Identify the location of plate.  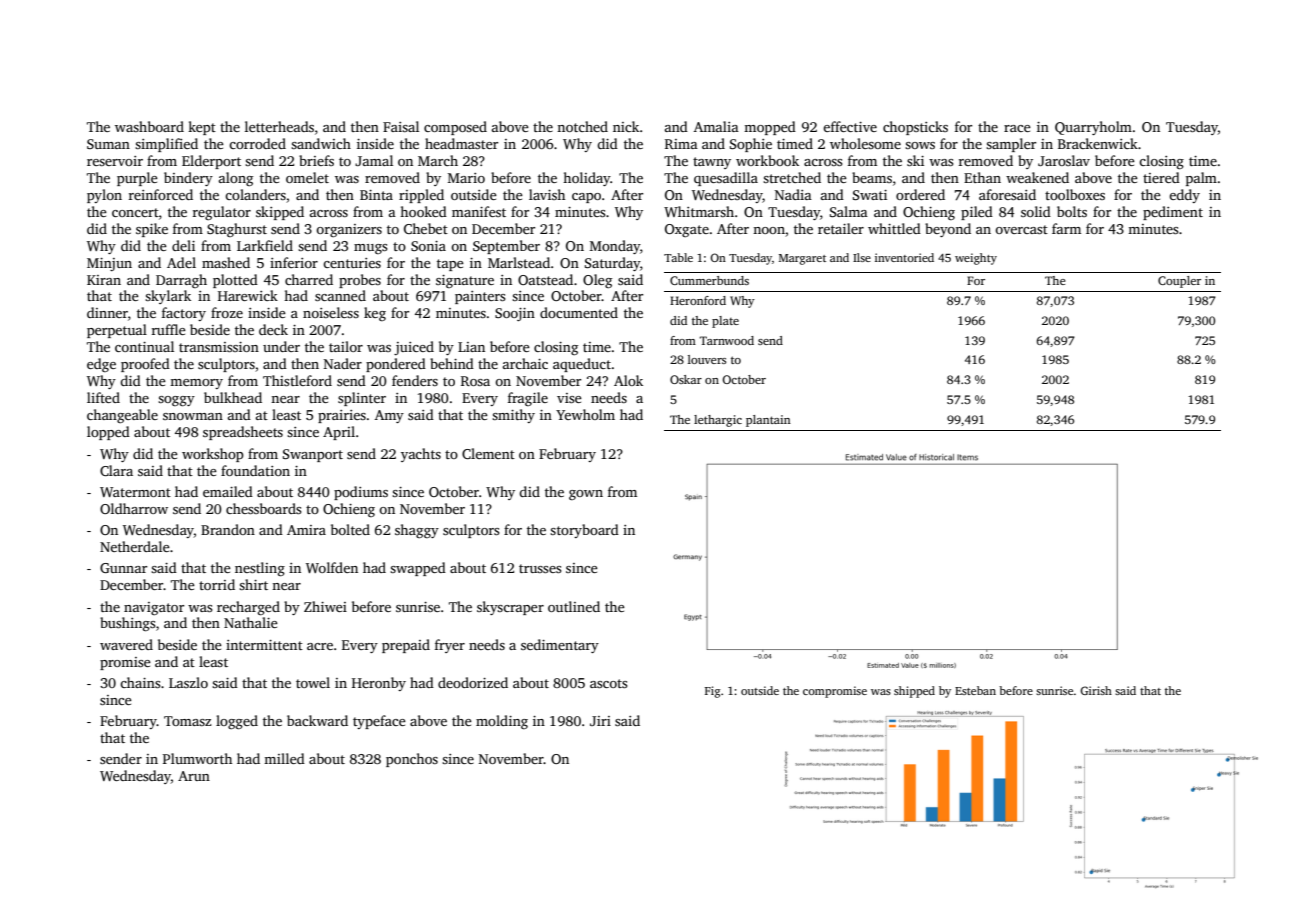
(725, 322).
